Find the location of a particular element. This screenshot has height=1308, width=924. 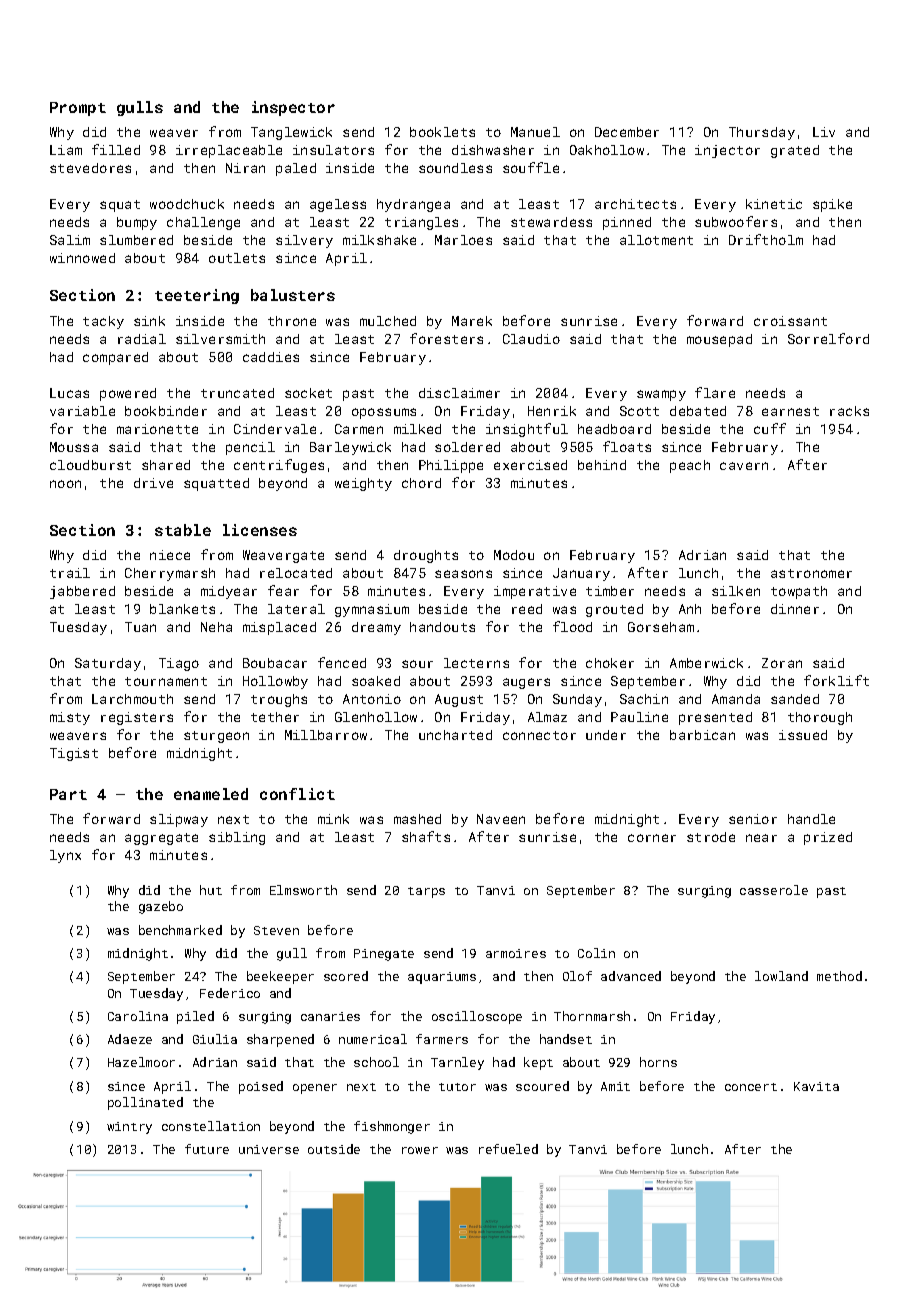

seasons is located at coordinates (463, 574).
